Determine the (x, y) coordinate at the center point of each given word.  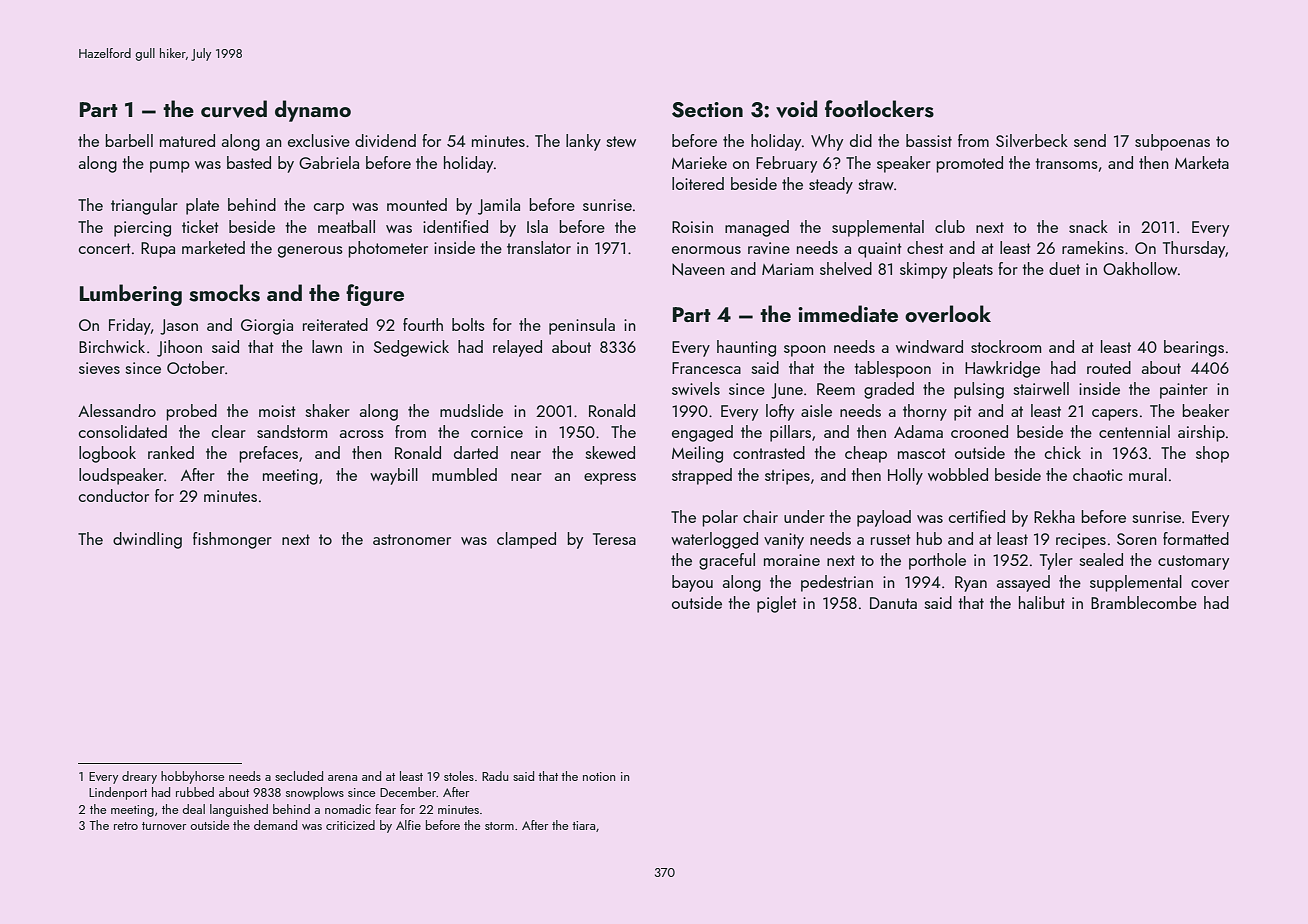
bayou (692, 583)
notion (599, 776)
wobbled (958, 474)
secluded (299, 776)
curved (234, 109)
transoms (1066, 163)
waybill (394, 476)
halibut (1042, 602)
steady (831, 185)
